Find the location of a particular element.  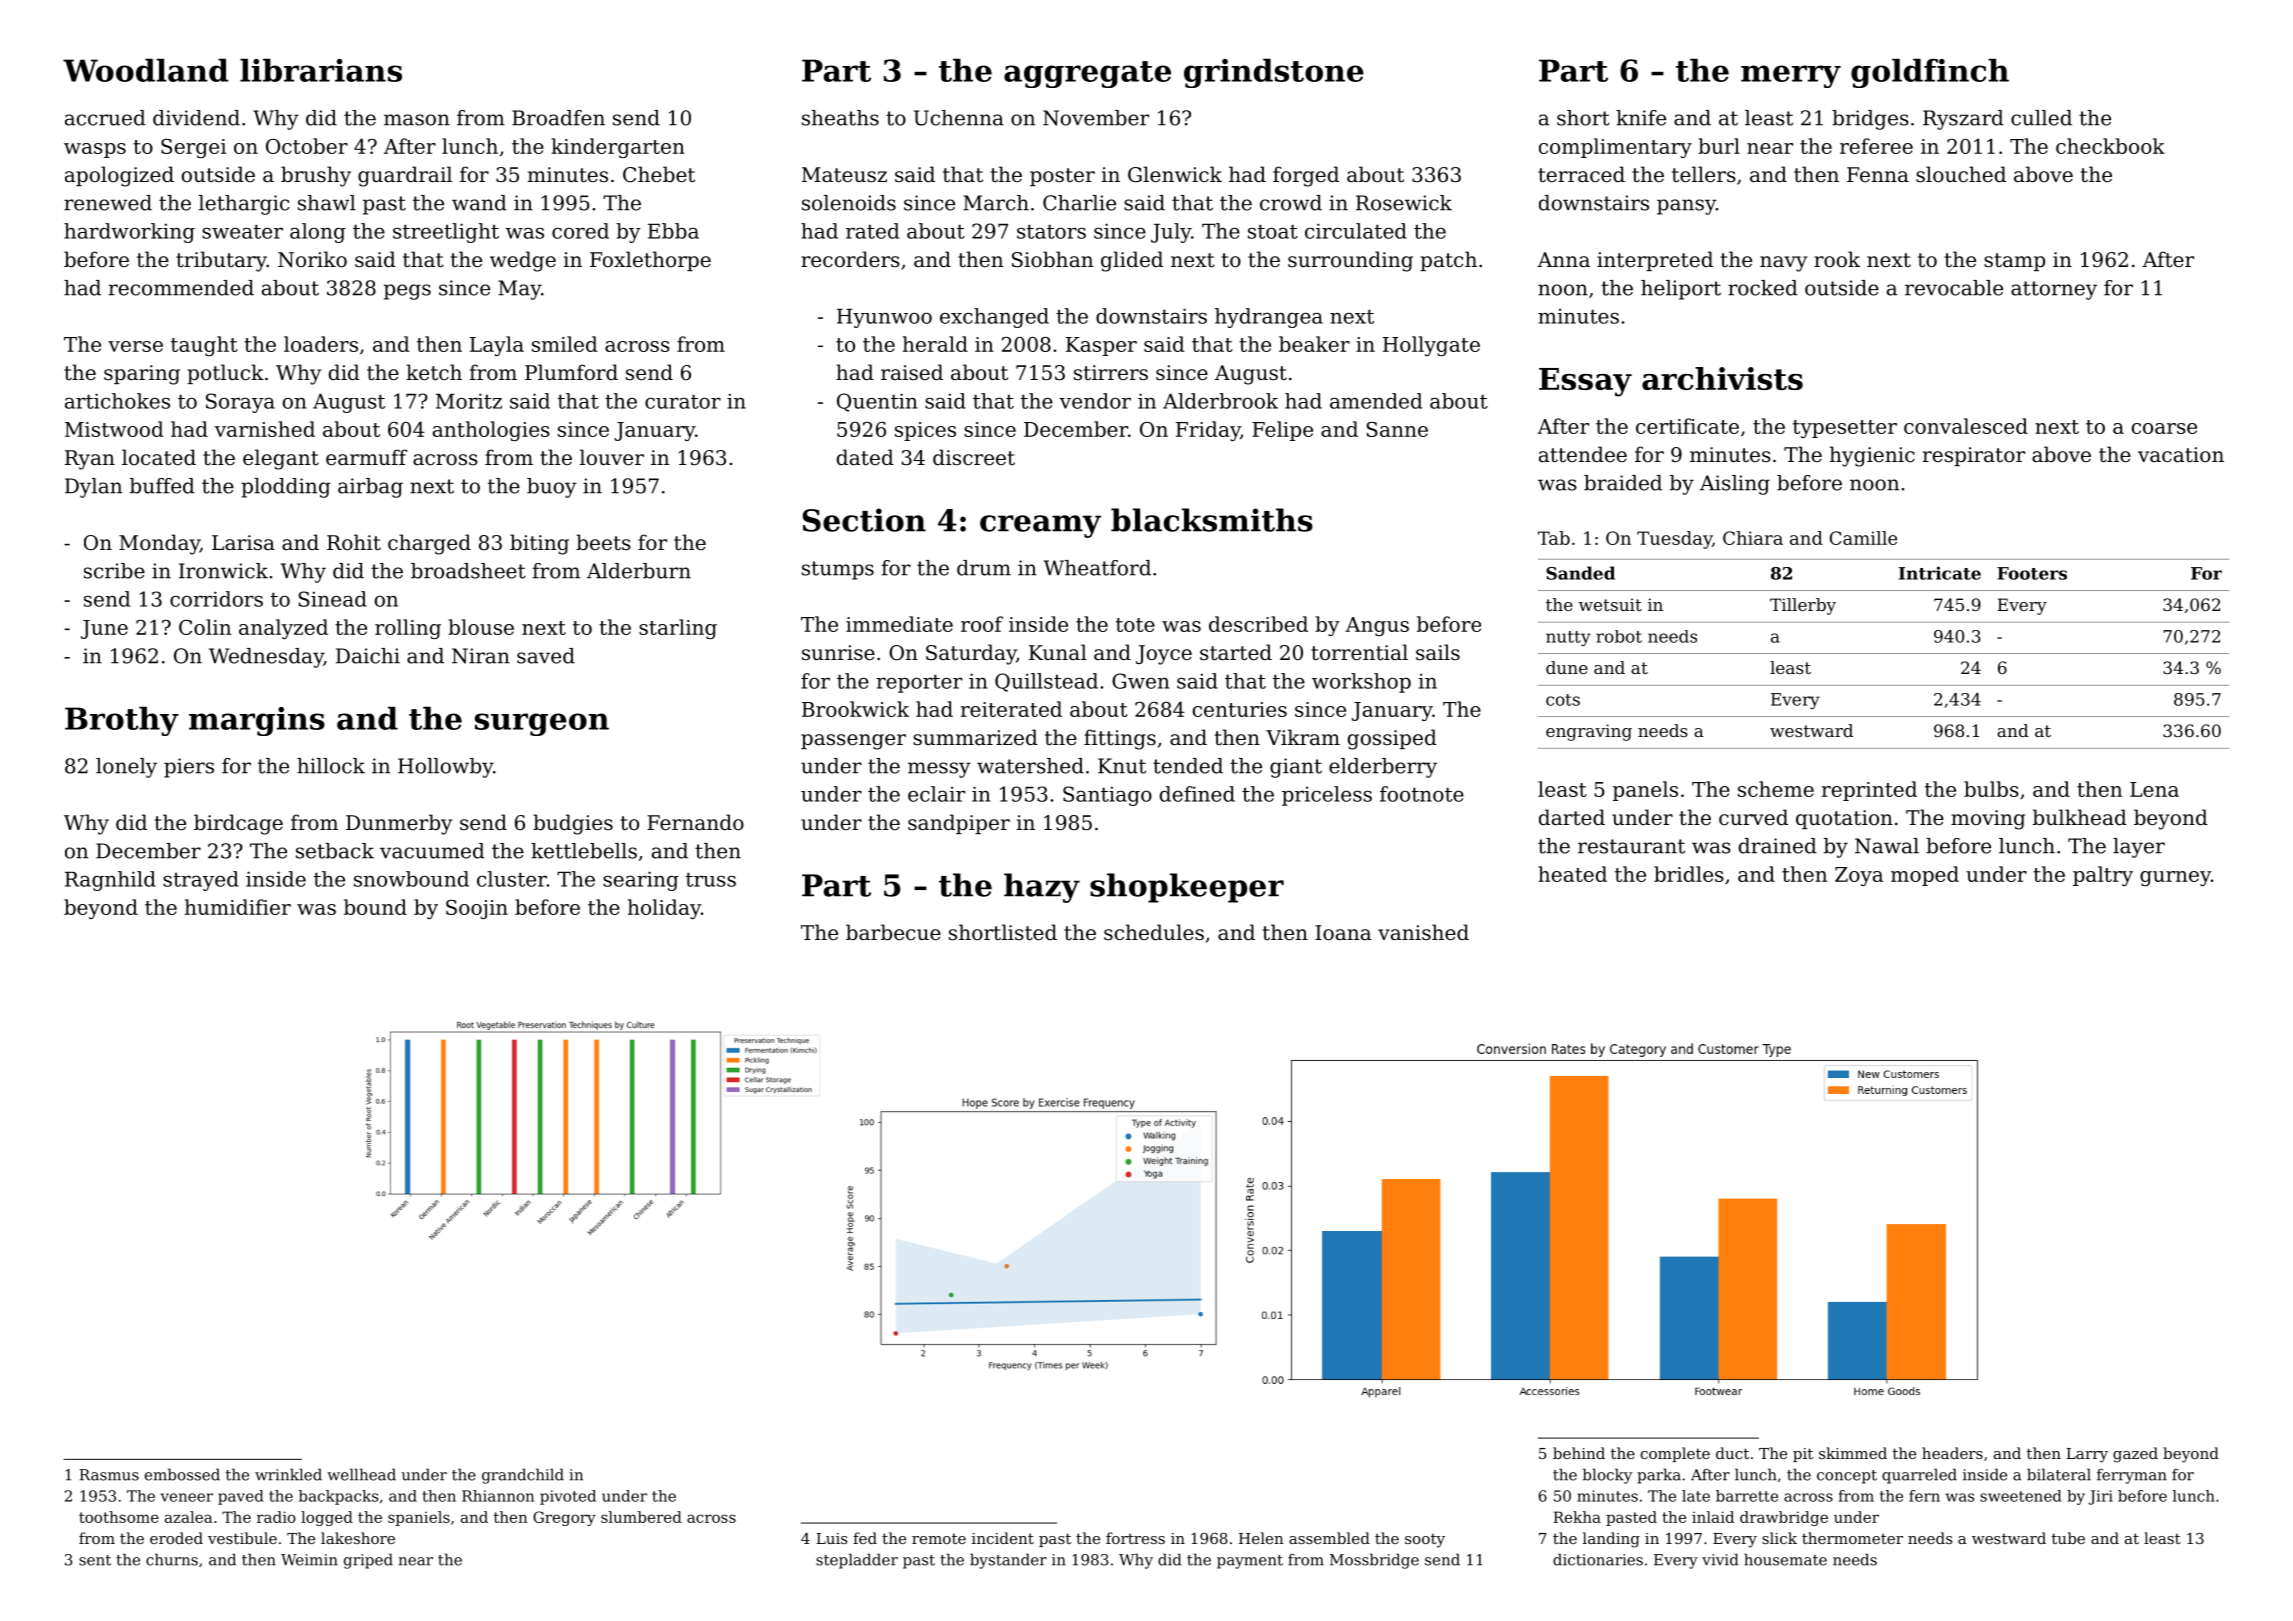

holiday is located at coordinates (664, 909).
